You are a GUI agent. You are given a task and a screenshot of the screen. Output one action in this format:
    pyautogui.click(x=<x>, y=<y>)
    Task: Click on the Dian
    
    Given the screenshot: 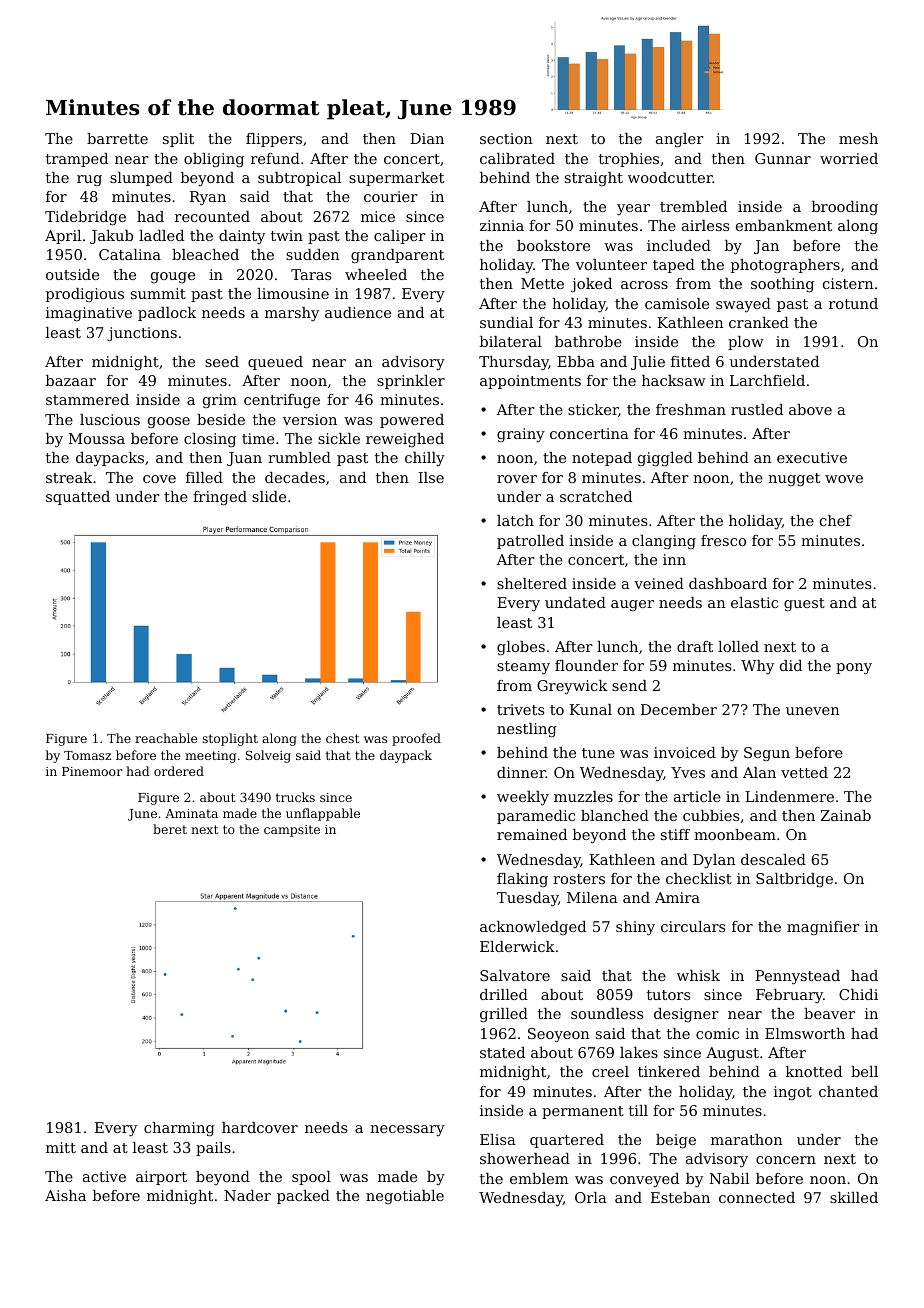 What is the action you would take?
    pyautogui.click(x=427, y=138)
